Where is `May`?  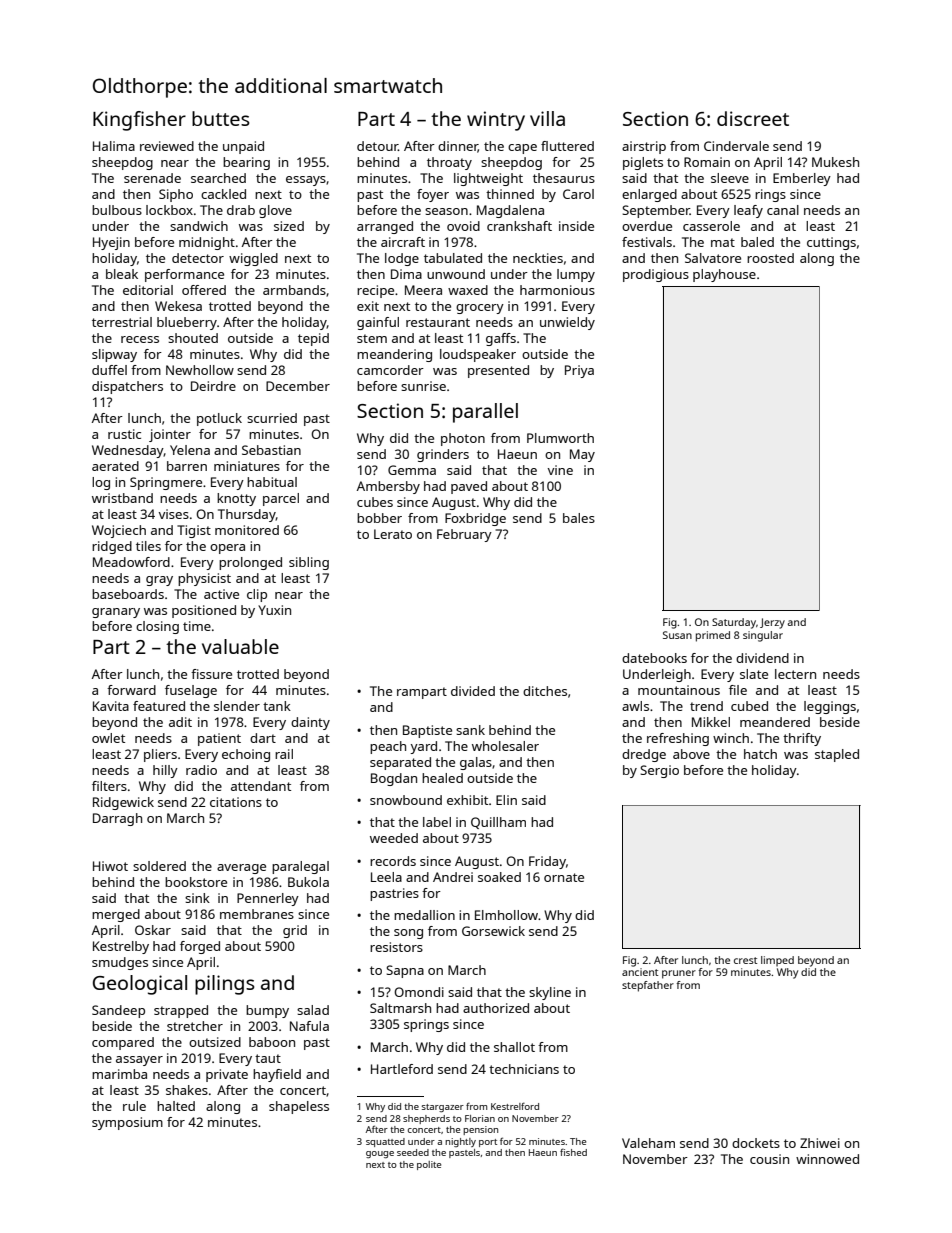 May is located at coordinates (582, 455).
